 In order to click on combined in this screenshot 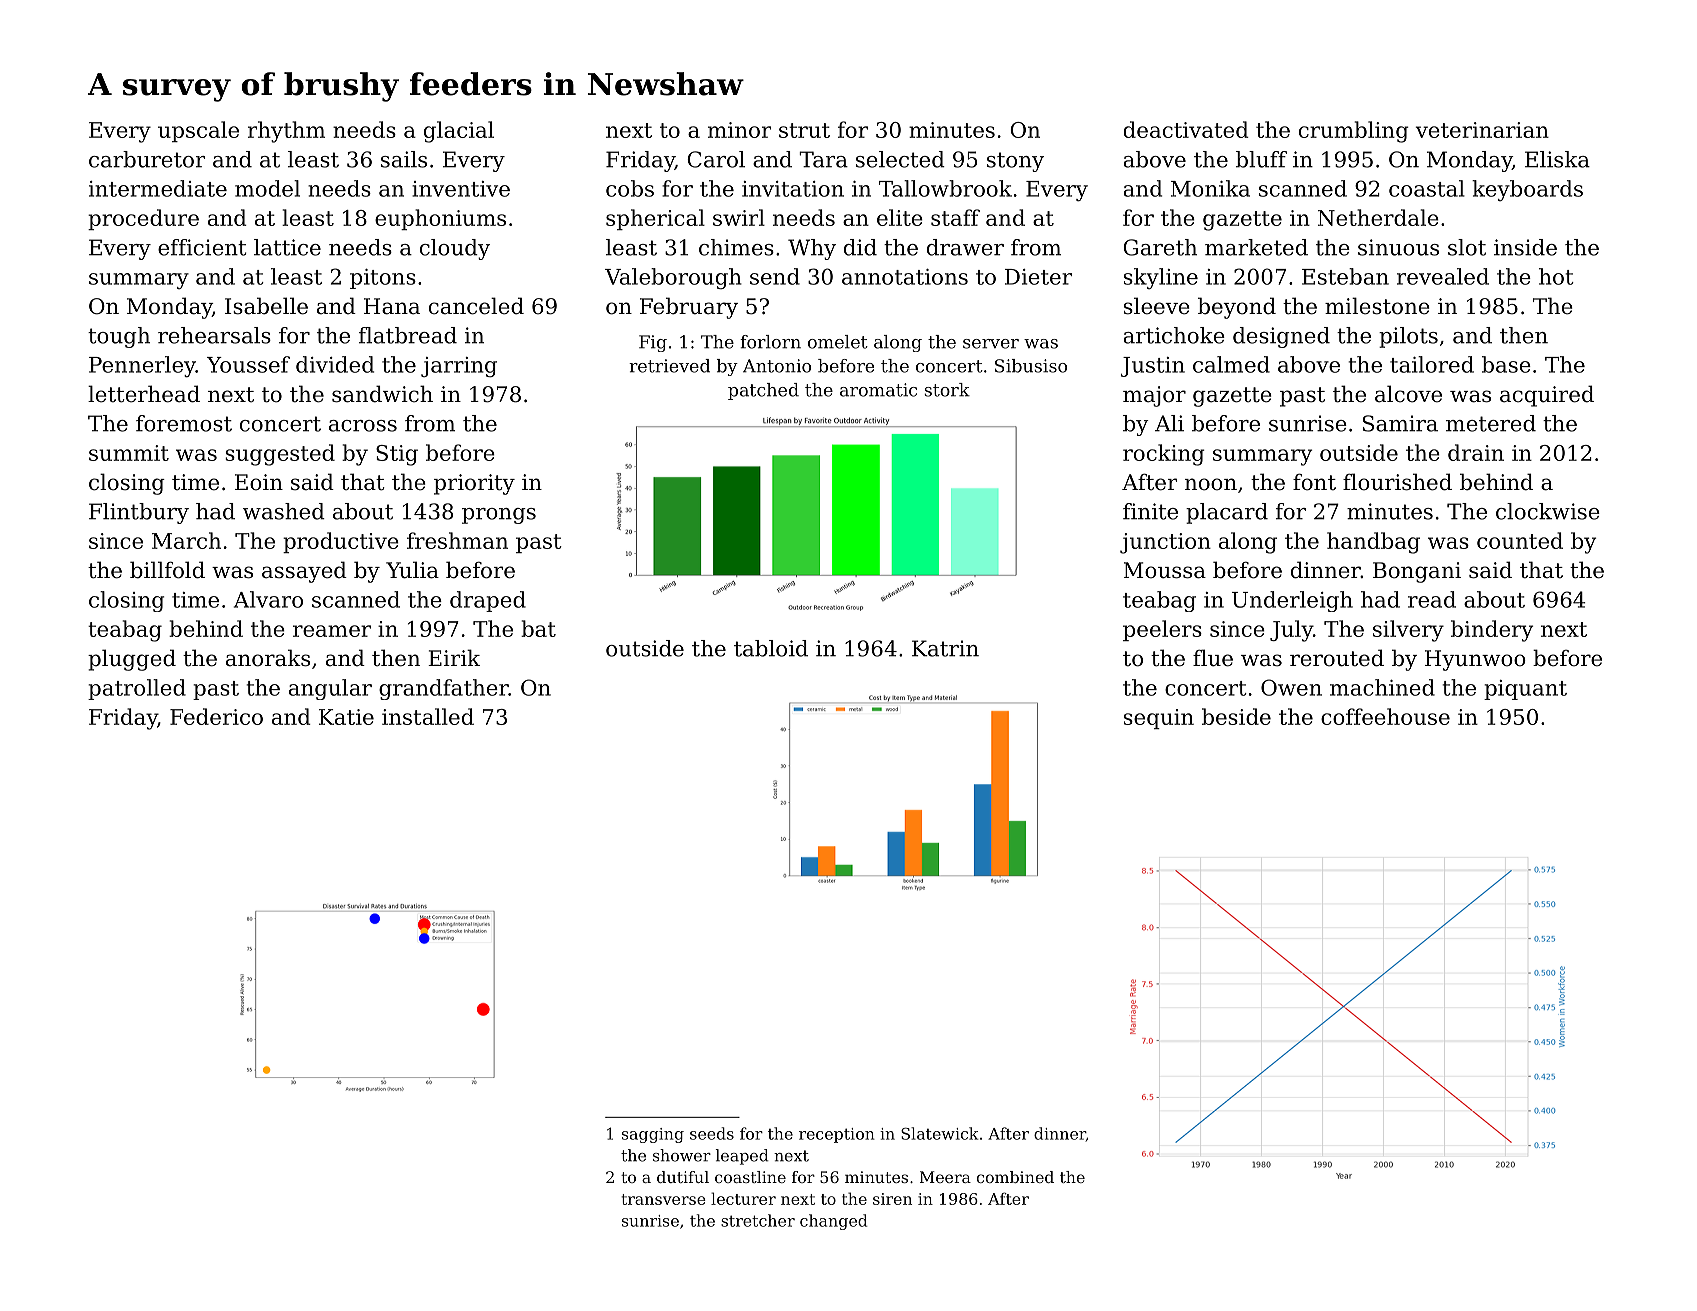, I will do `click(1015, 1177)`.
